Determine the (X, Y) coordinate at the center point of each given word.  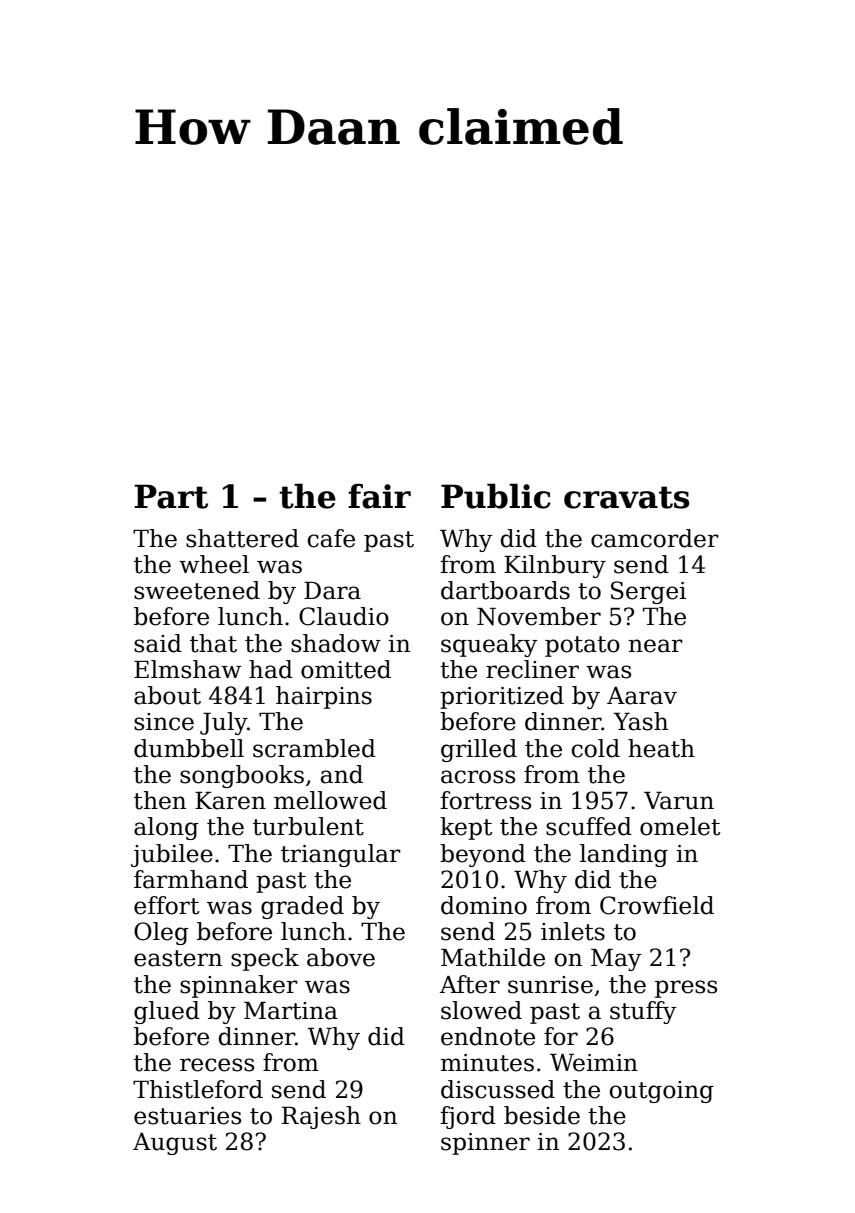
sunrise (550, 985)
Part (171, 496)
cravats (627, 497)
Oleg (161, 933)
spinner (485, 1144)
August (175, 1144)
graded (302, 907)
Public (496, 496)
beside (542, 1115)
